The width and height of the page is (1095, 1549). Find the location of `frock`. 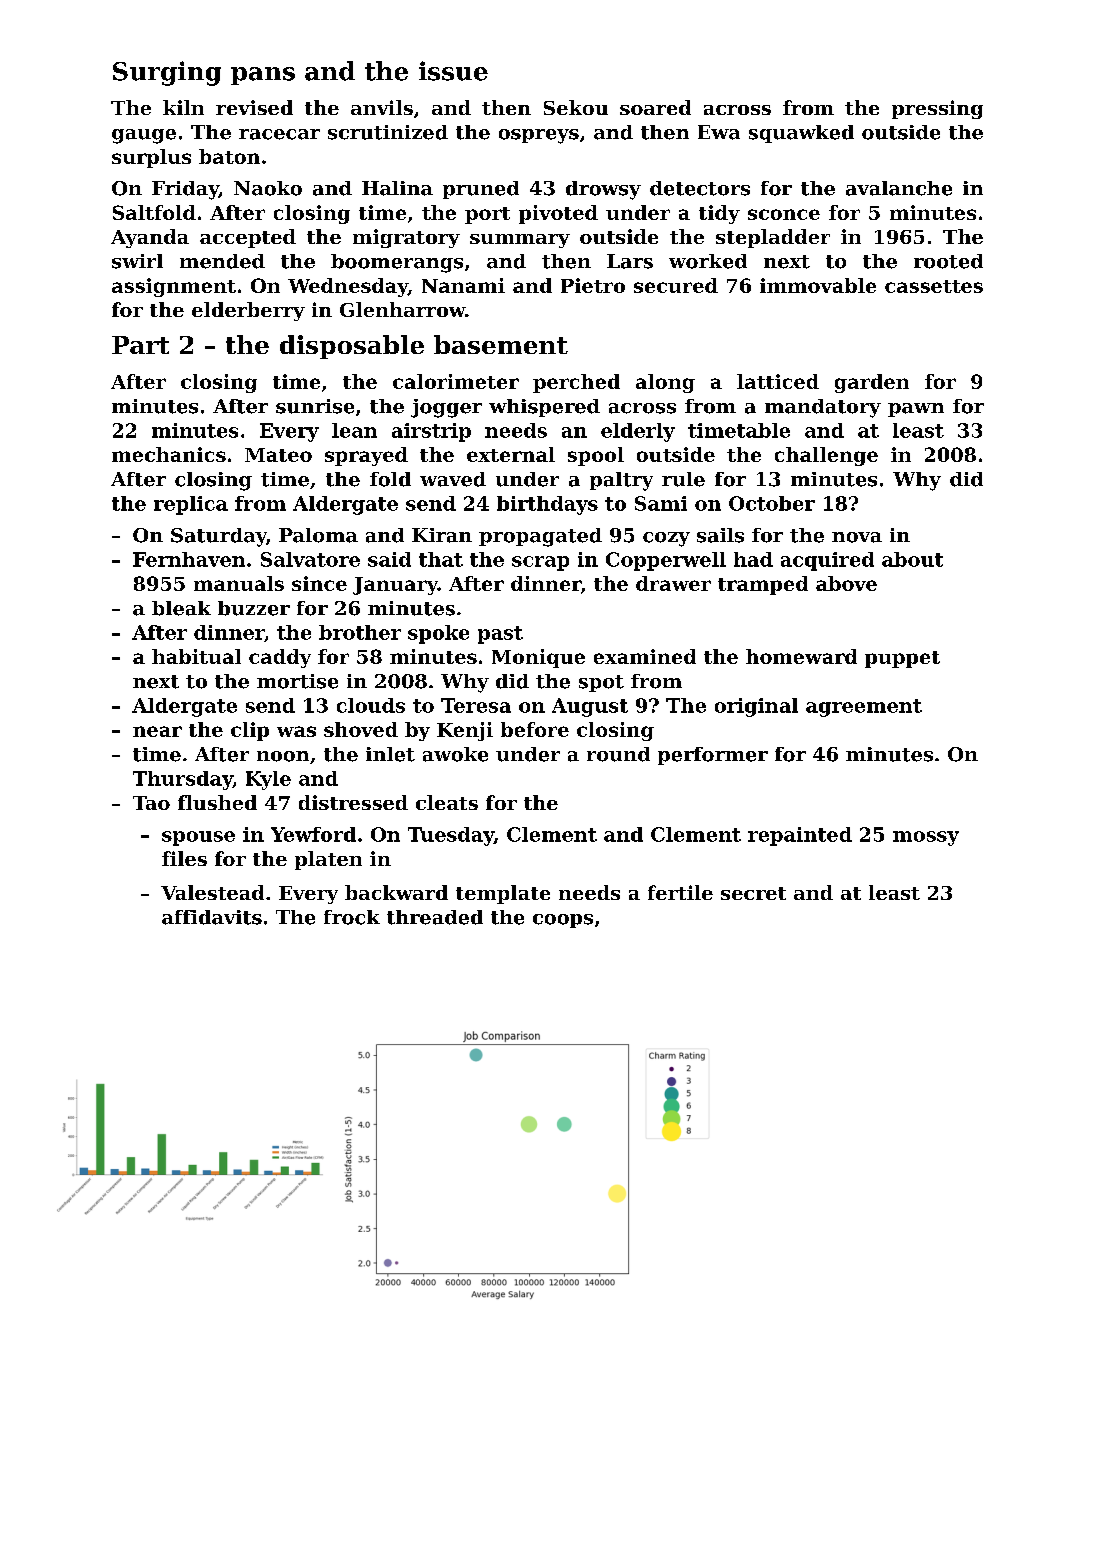

frock is located at coordinates (352, 917).
